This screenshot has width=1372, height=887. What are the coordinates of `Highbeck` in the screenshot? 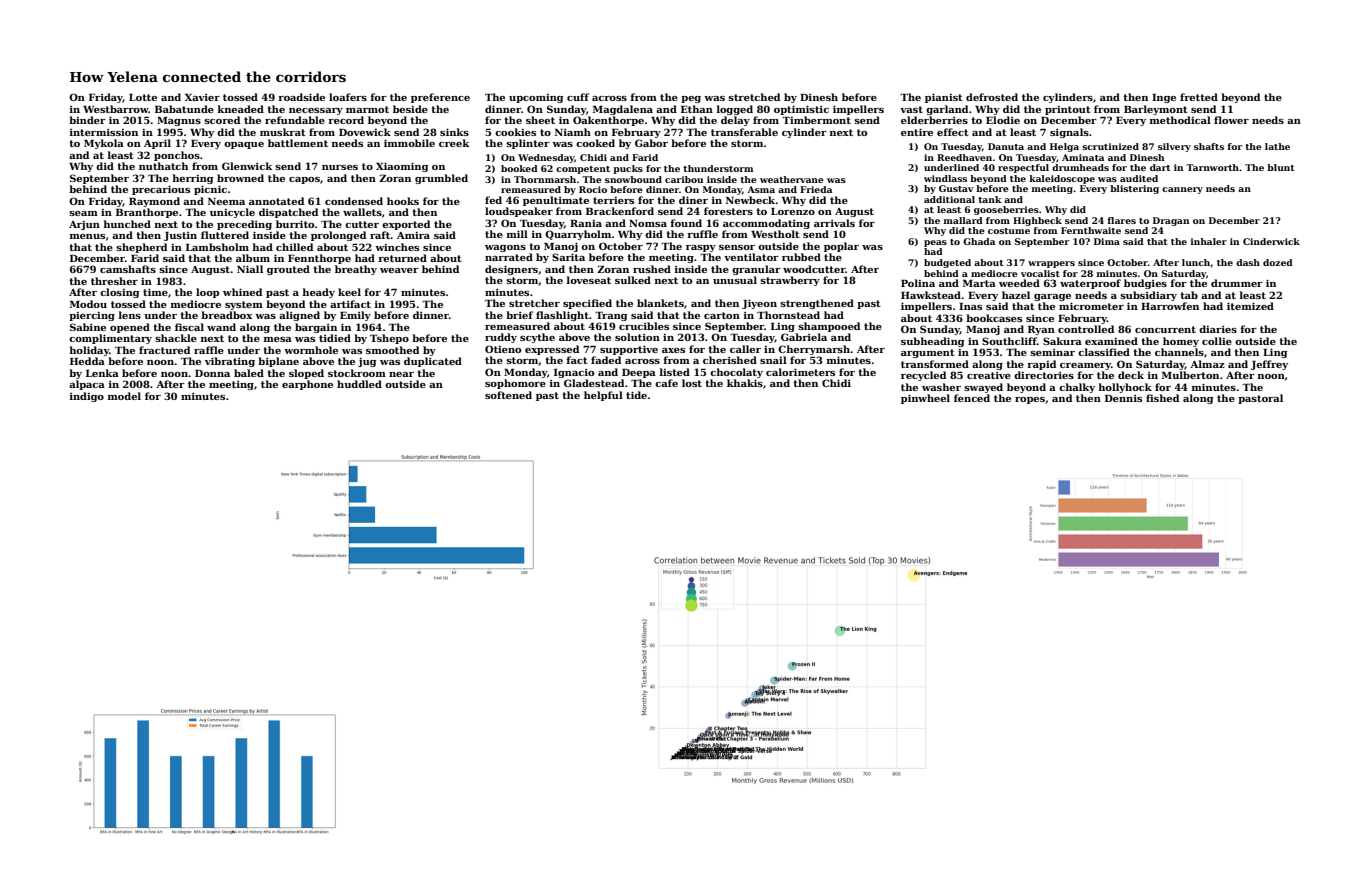 It's located at (1037, 221).
